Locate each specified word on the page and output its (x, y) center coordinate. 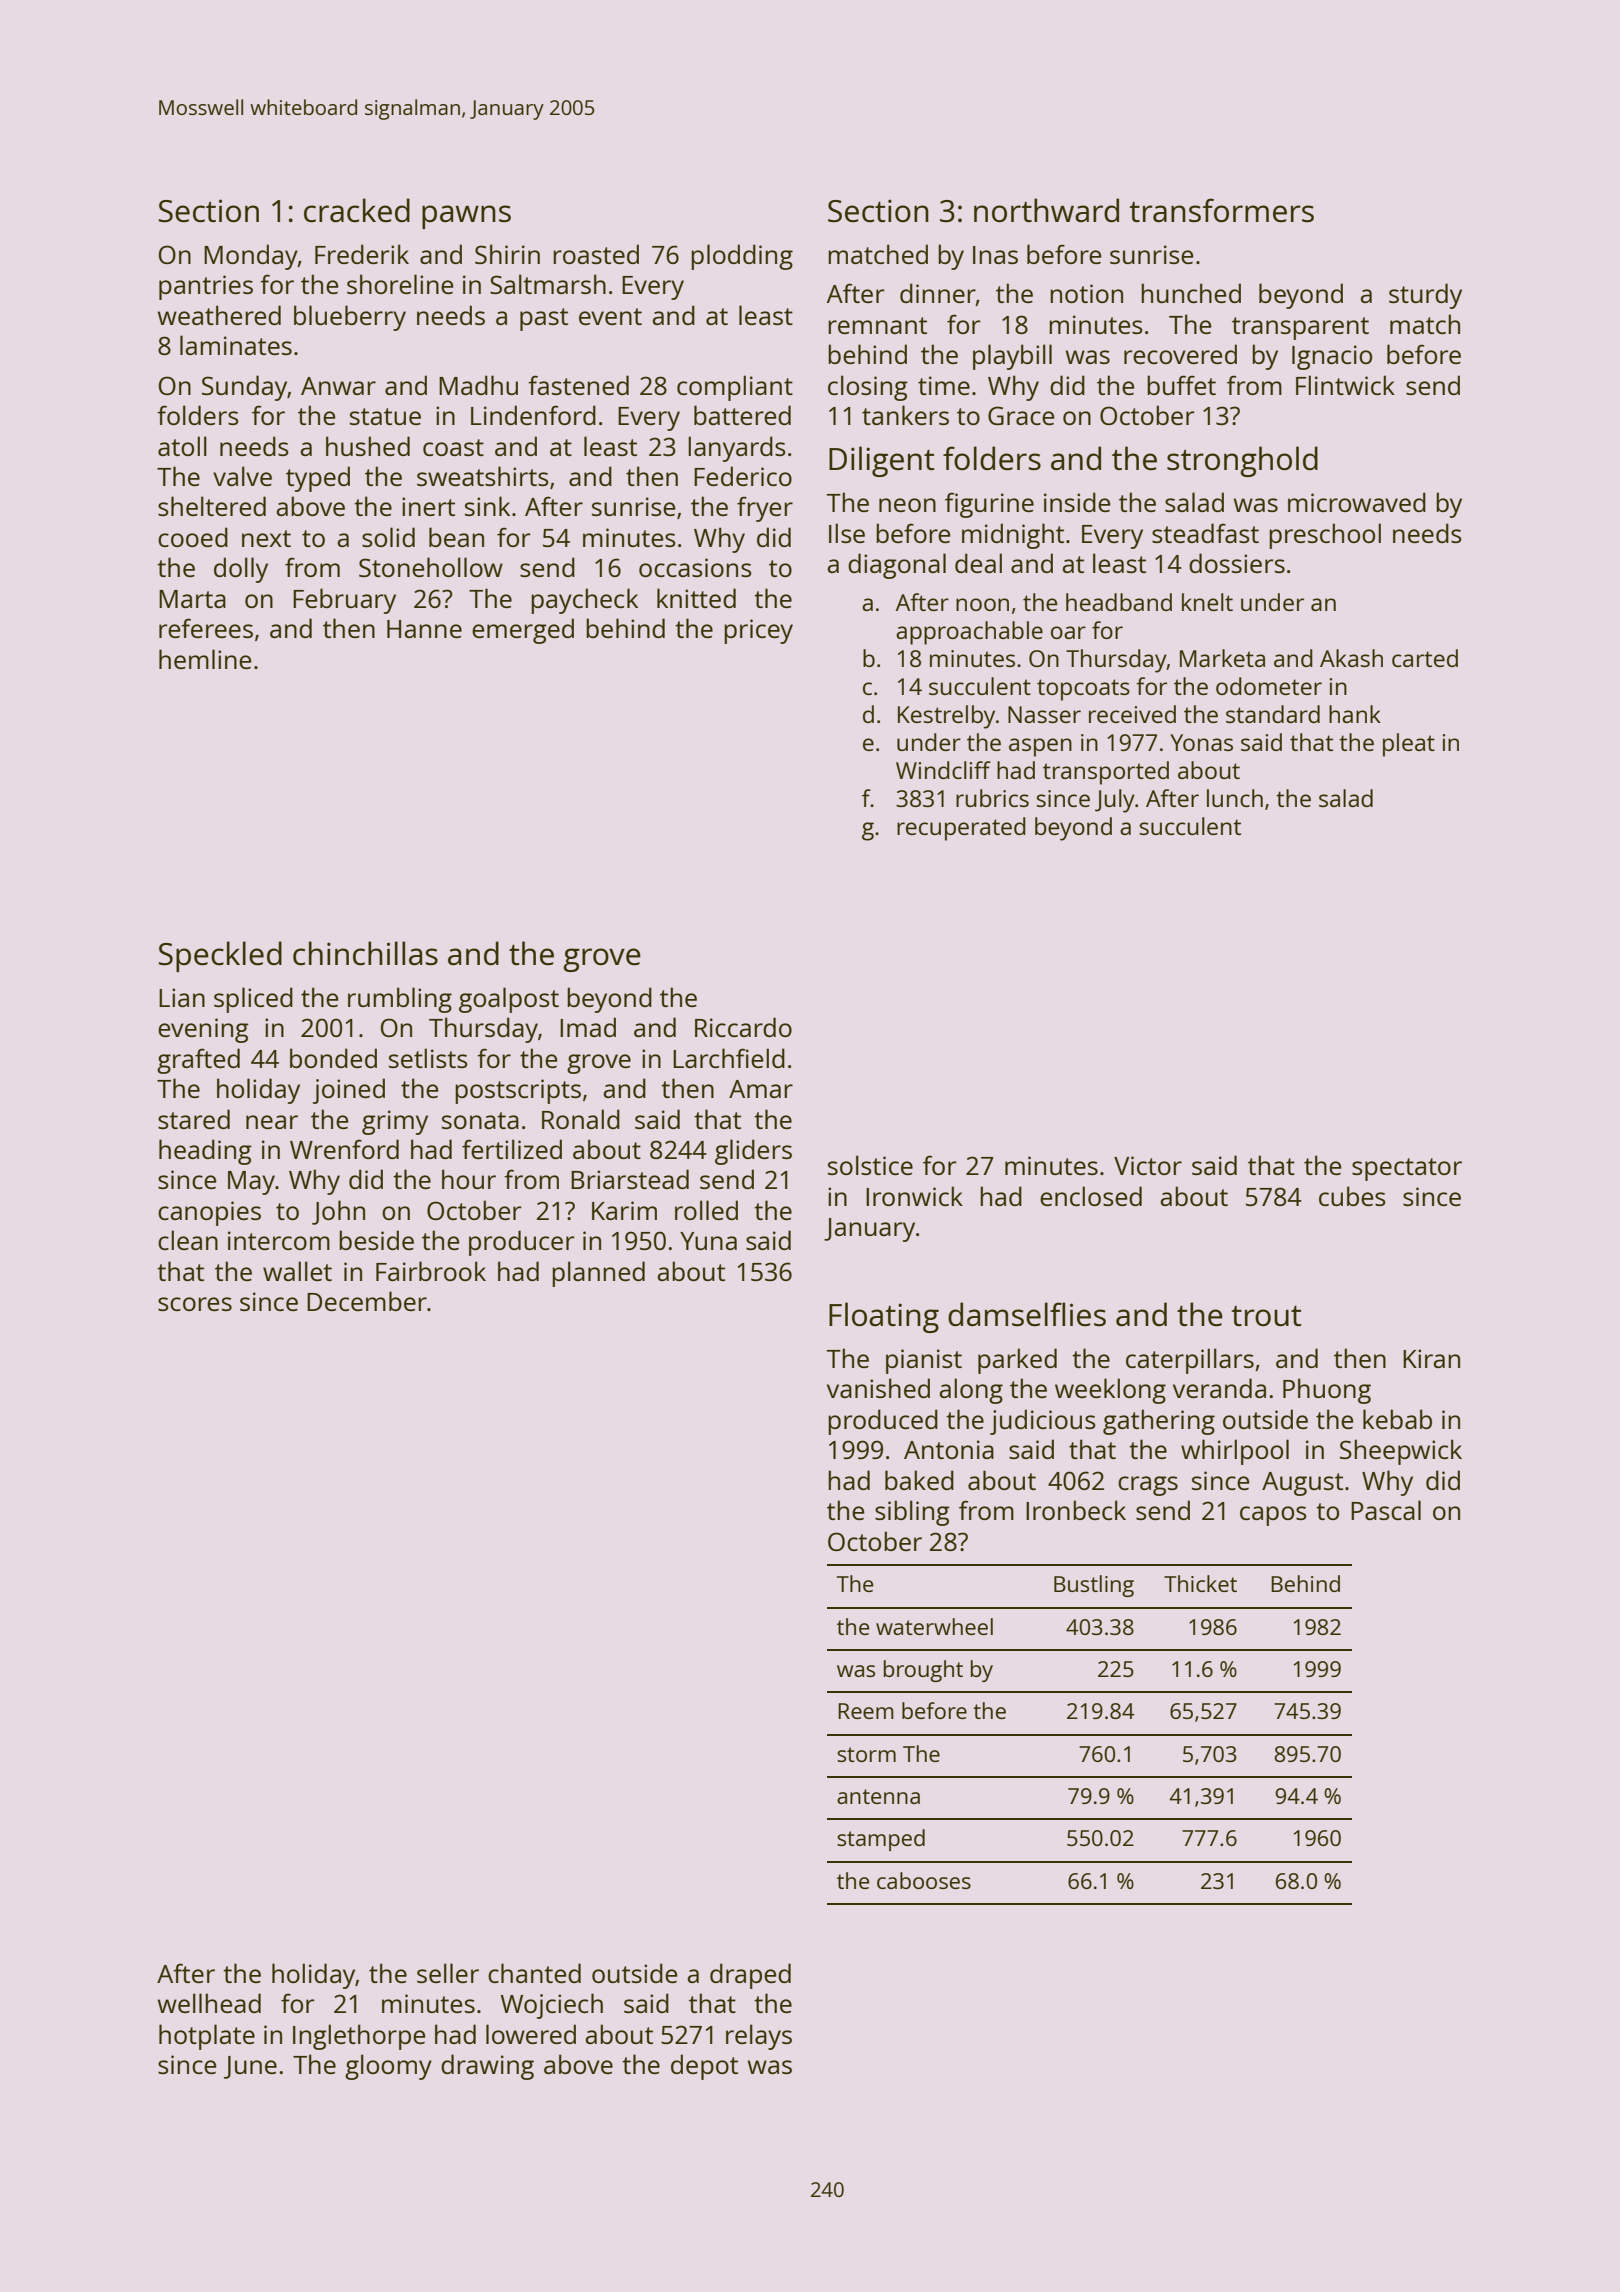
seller (448, 1973)
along (971, 1391)
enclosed (1091, 1196)
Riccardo (743, 1027)
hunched (1191, 293)
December (367, 1301)
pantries (206, 287)
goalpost (509, 1000)
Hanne (424, 629)
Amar (761, 1089)
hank (1355, 714)
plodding (742, 257)
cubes (1352, 1196)
